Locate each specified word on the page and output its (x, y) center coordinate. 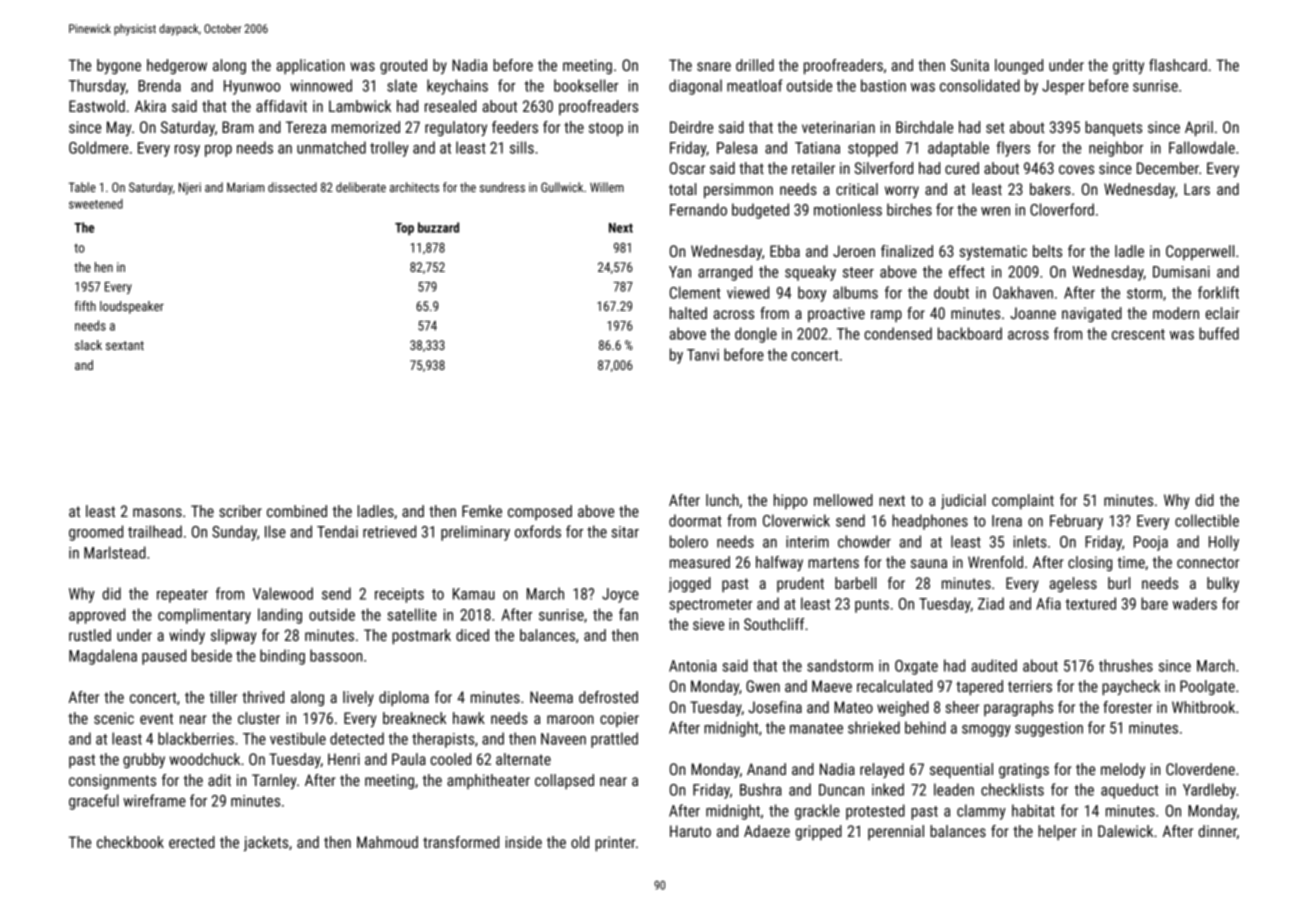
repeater (182, 596)
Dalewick (1125, 831)
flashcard (1178, 65)
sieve (708, 624)
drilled (755, 65)
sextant (125, 345)
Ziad (991, 603)
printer (615, 843)
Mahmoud (387, 842)
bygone (119, 66)
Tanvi (703, 355)
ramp (886, 316)
